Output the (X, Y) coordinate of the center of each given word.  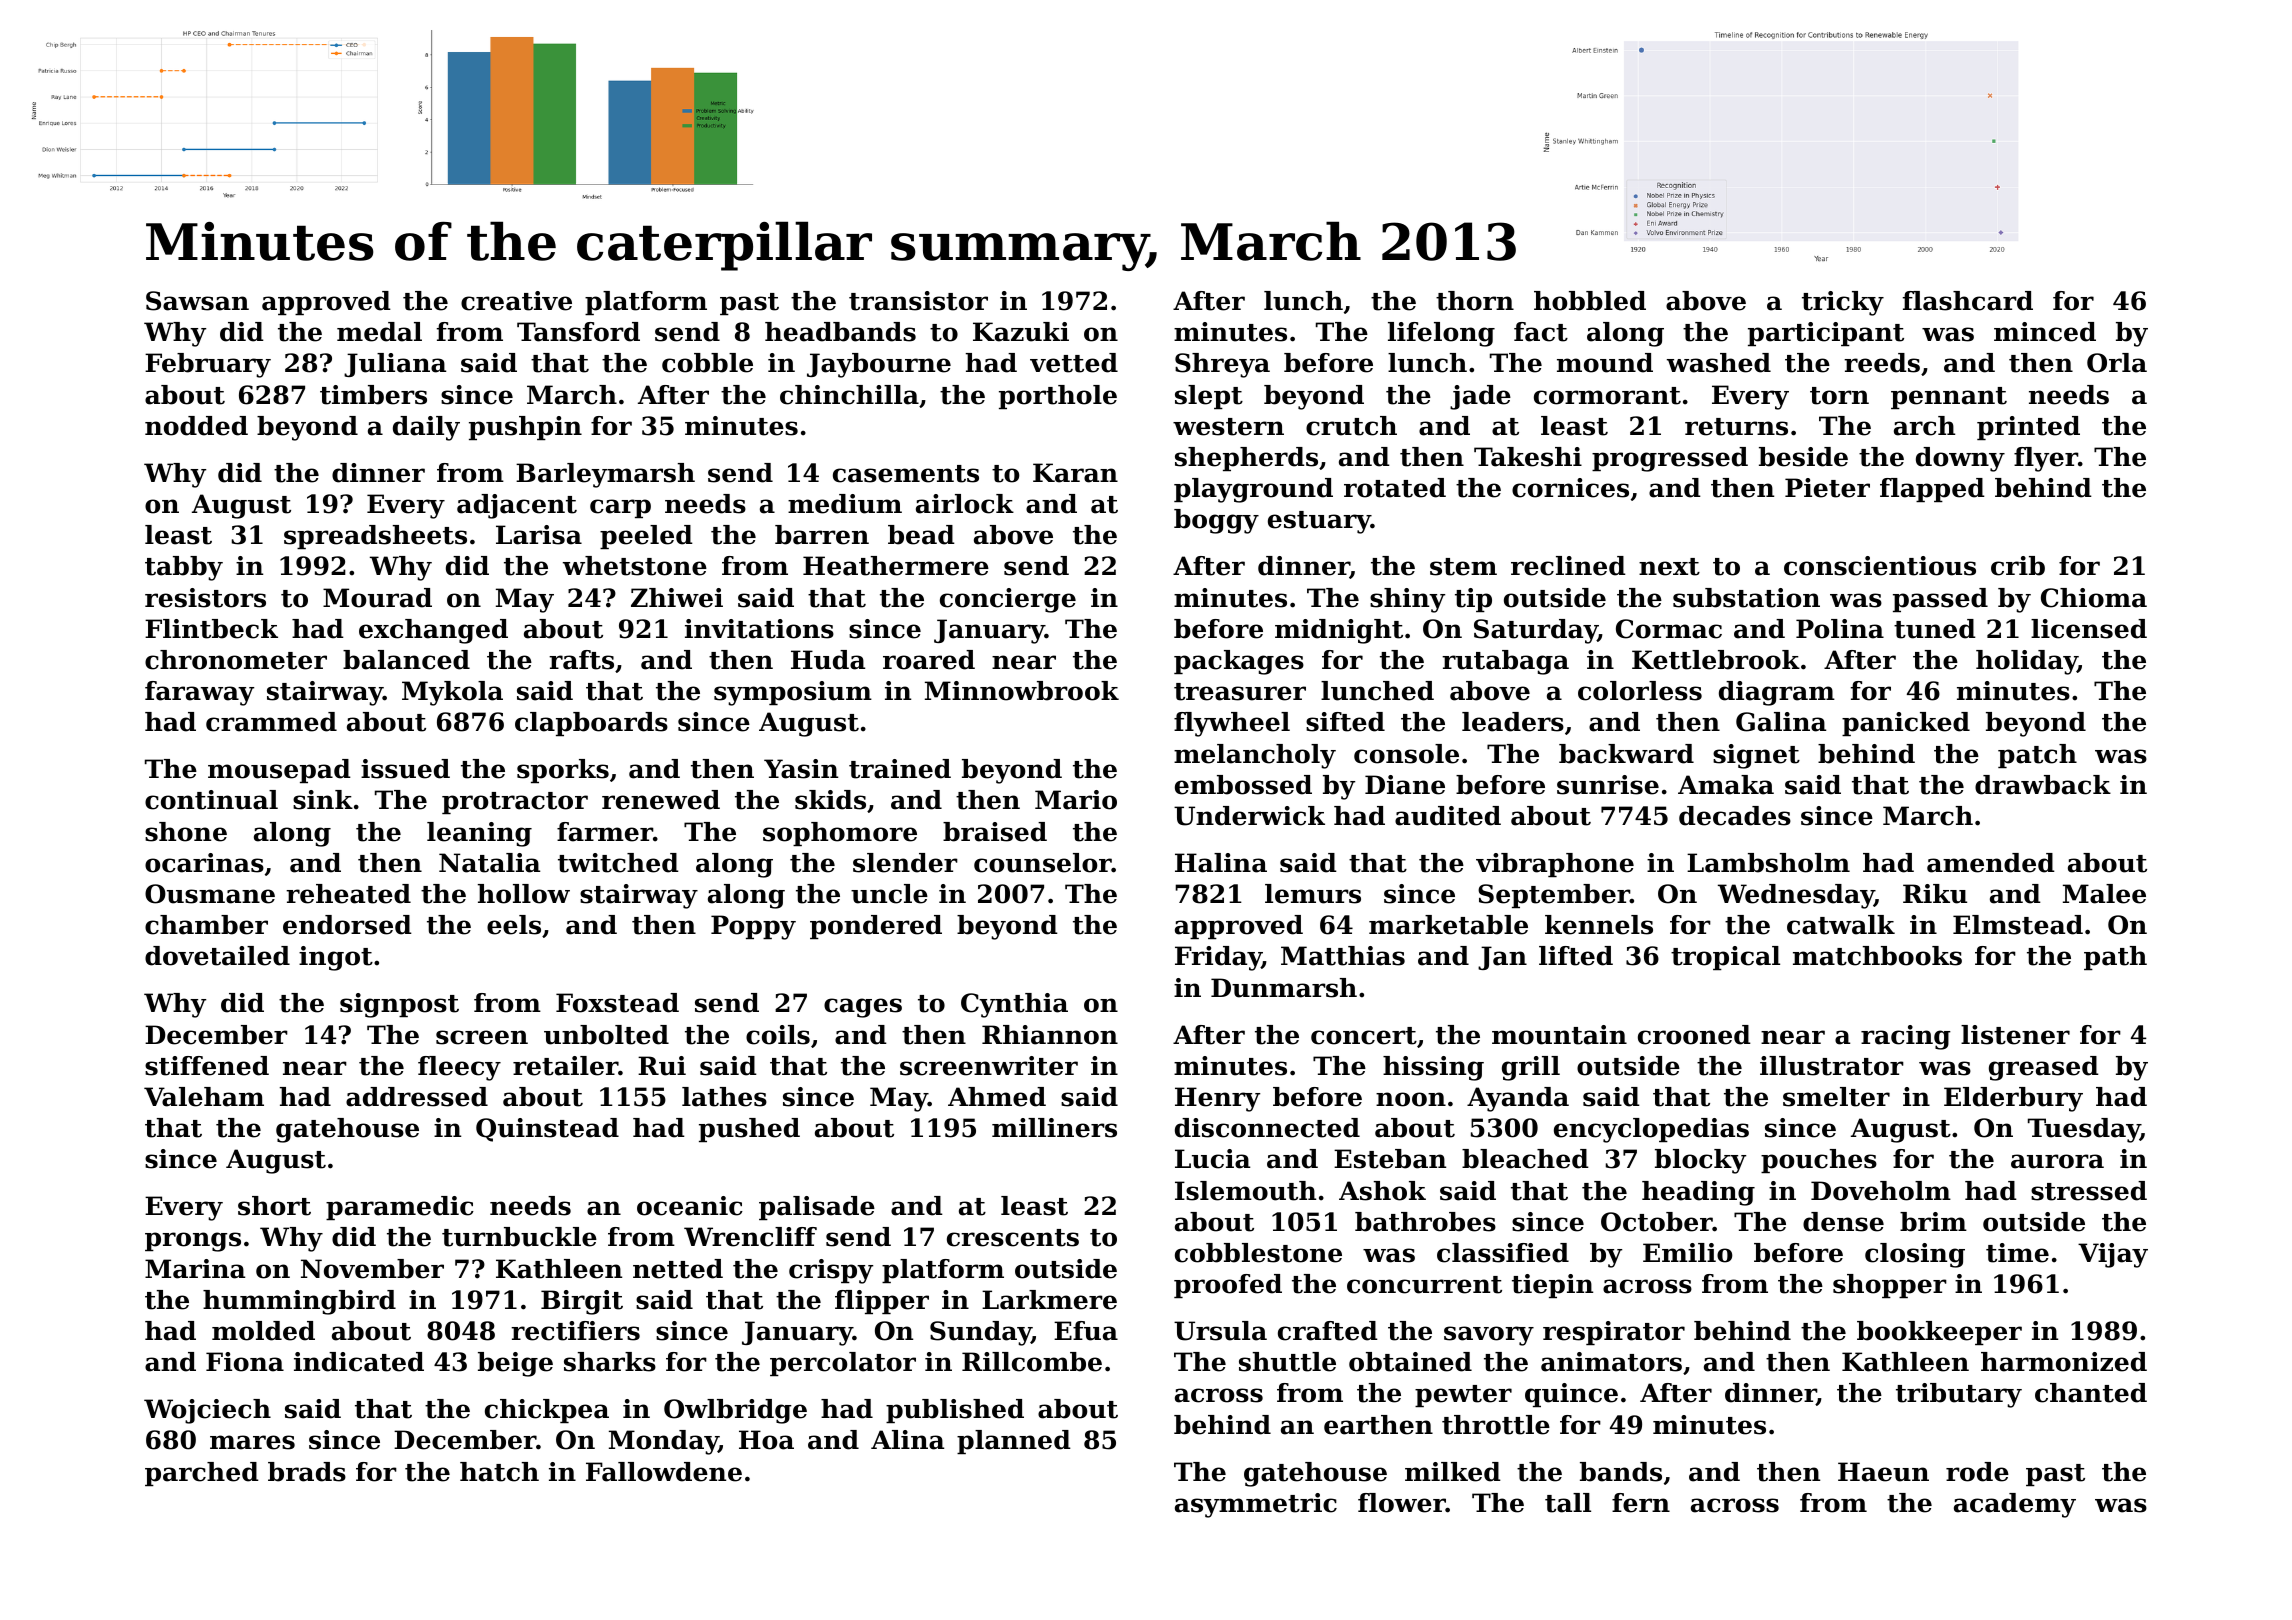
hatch (499, 1472)
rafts (581, 660)
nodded (196, 426)
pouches (1819, 1161)
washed (1719, 363)
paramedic (400, 1208)
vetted (1074, 363)
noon (1411, 1099)
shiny (1407, 600)
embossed (1243, 785)
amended (1991, 863)
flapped (1932, 490)
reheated (348, 894)
